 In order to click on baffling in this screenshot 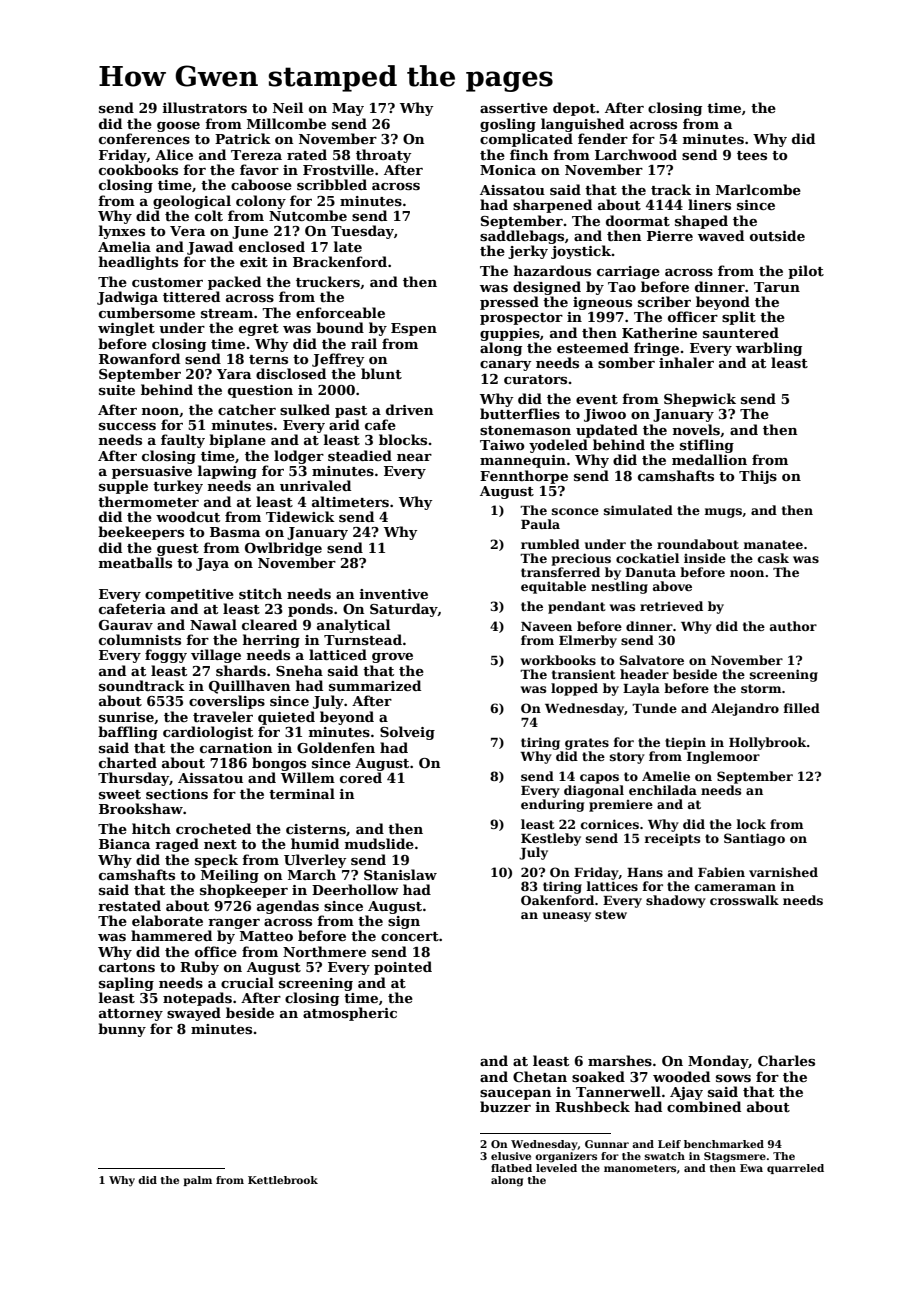, I will do `click(128, 733)`.
